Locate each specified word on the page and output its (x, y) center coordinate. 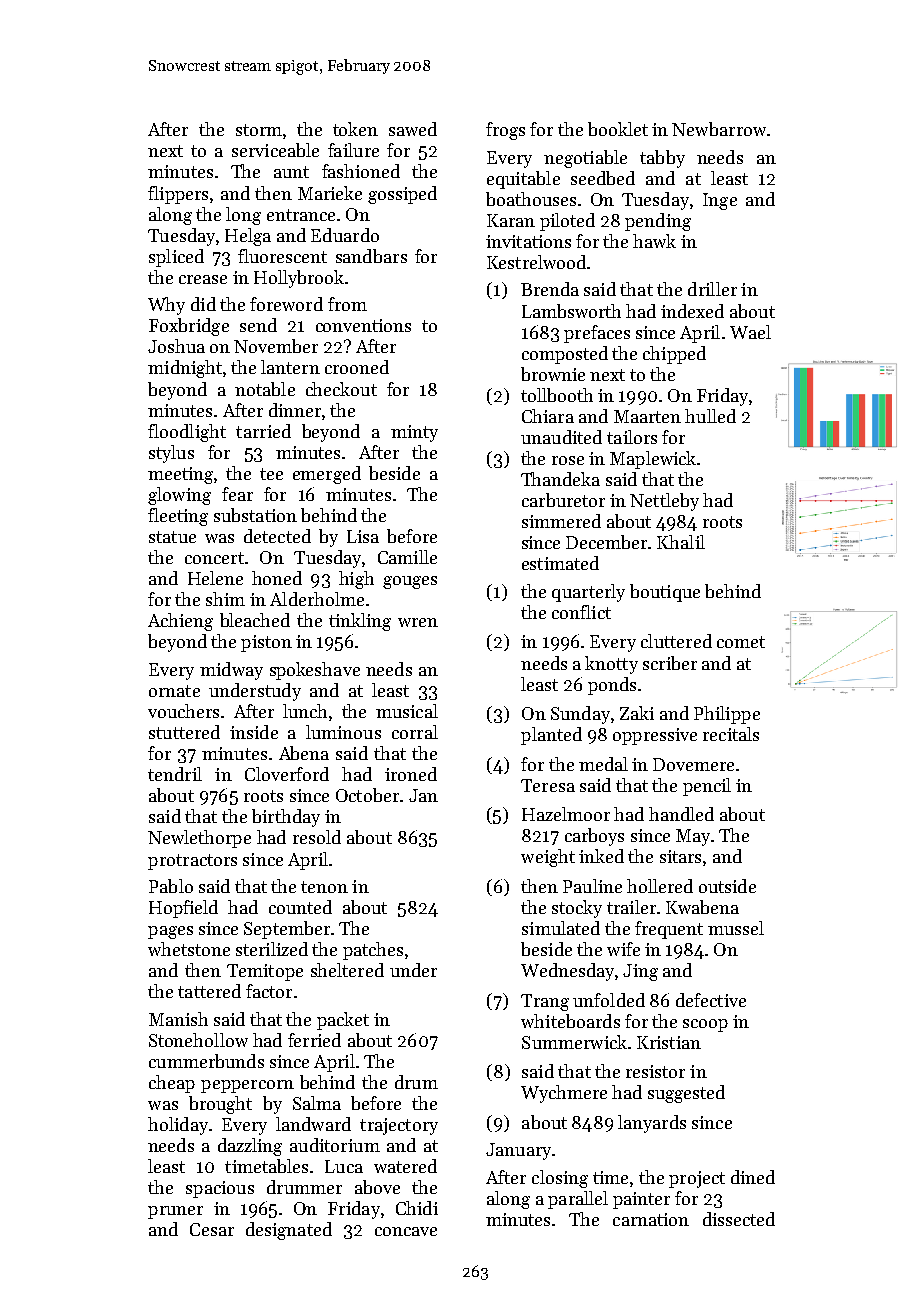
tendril (175, 774)
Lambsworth (571, 311)
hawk (654, 241)
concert (214, 558)
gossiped (402, 195)
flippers (178, 195)
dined (753, 1177)
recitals (731, 734)
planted (551, 736)
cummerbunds (206, 1061)
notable (265, 389)
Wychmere (564, 1094)
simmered (561, 521)
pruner (175, 1212)
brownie (553, 374)
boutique (665, 593)
